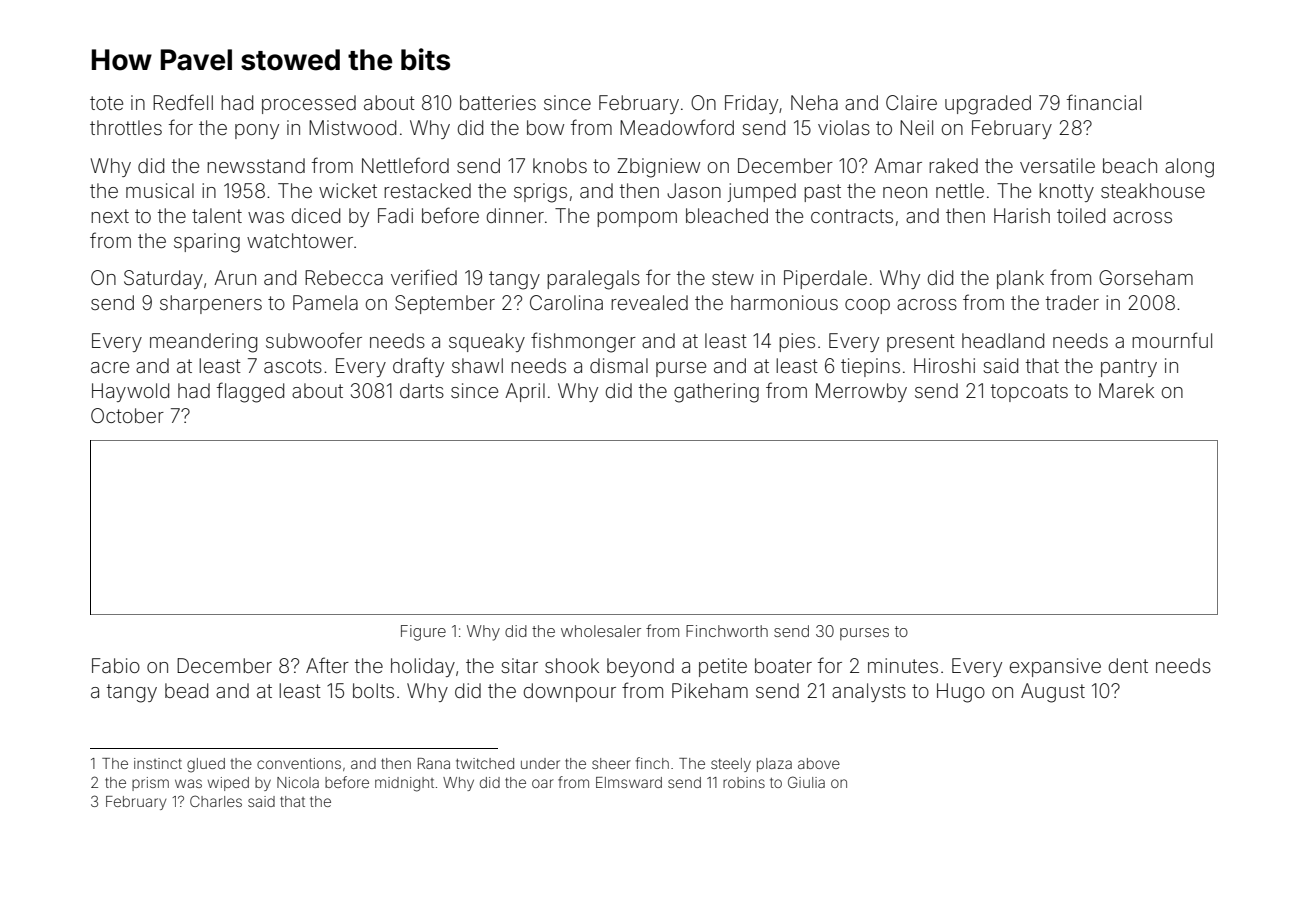 This image has width=1308, height=924. Describe the element at coordinates (716, 393) in the image. I see `gathering` at that location.
